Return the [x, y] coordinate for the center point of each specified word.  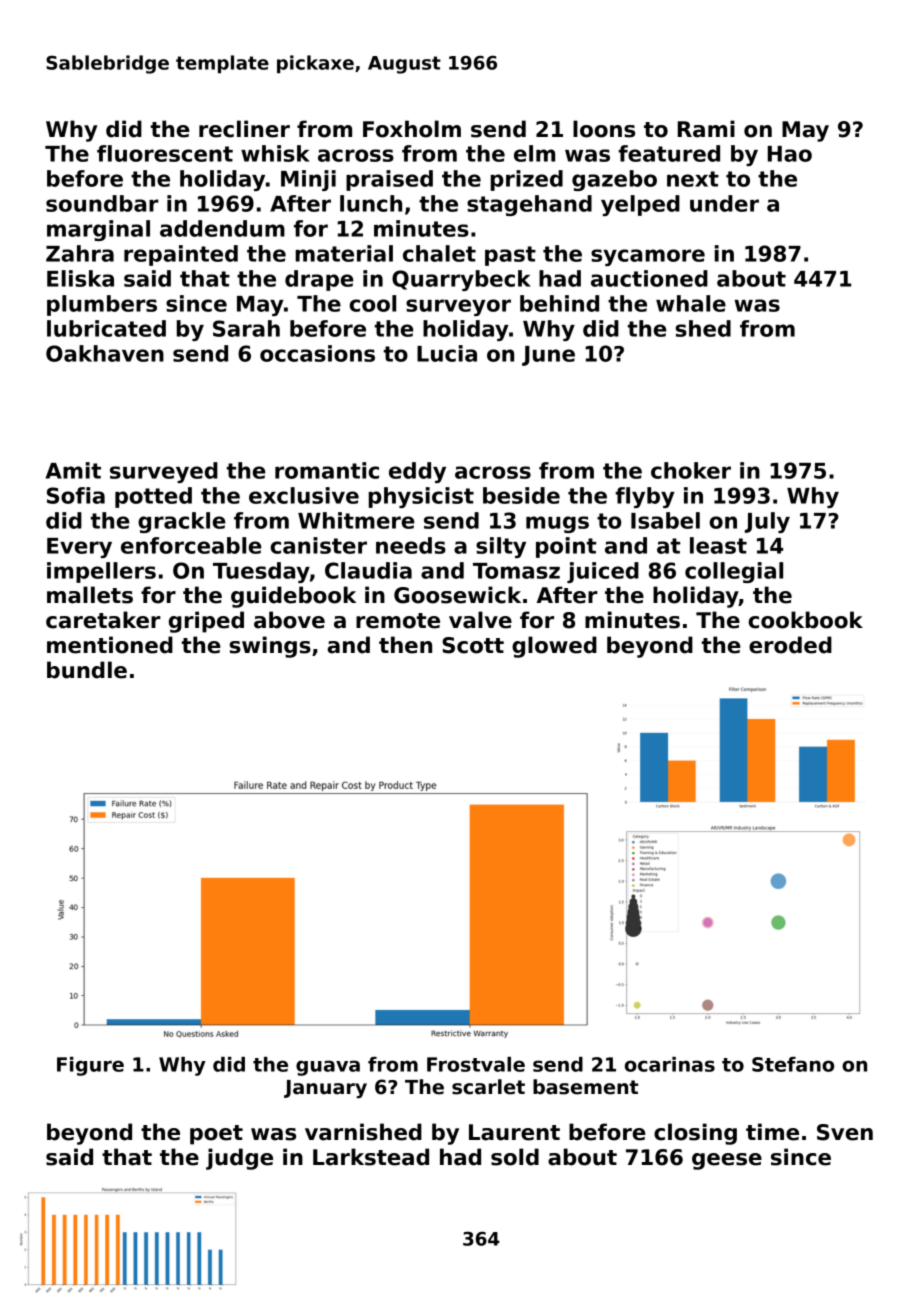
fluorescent [165, 153]
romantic [327, 470]
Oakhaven [105, 353]
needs [411, 545]
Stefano [793, 1064]
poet [216, 1135]
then [405, 645]
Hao [790, 154]
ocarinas [670, 1064]
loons [604, 129]
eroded [790, 645]
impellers [101, 572]
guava [328, 1068]
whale [691, 303]
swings [270, 647]
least [718, 545]
